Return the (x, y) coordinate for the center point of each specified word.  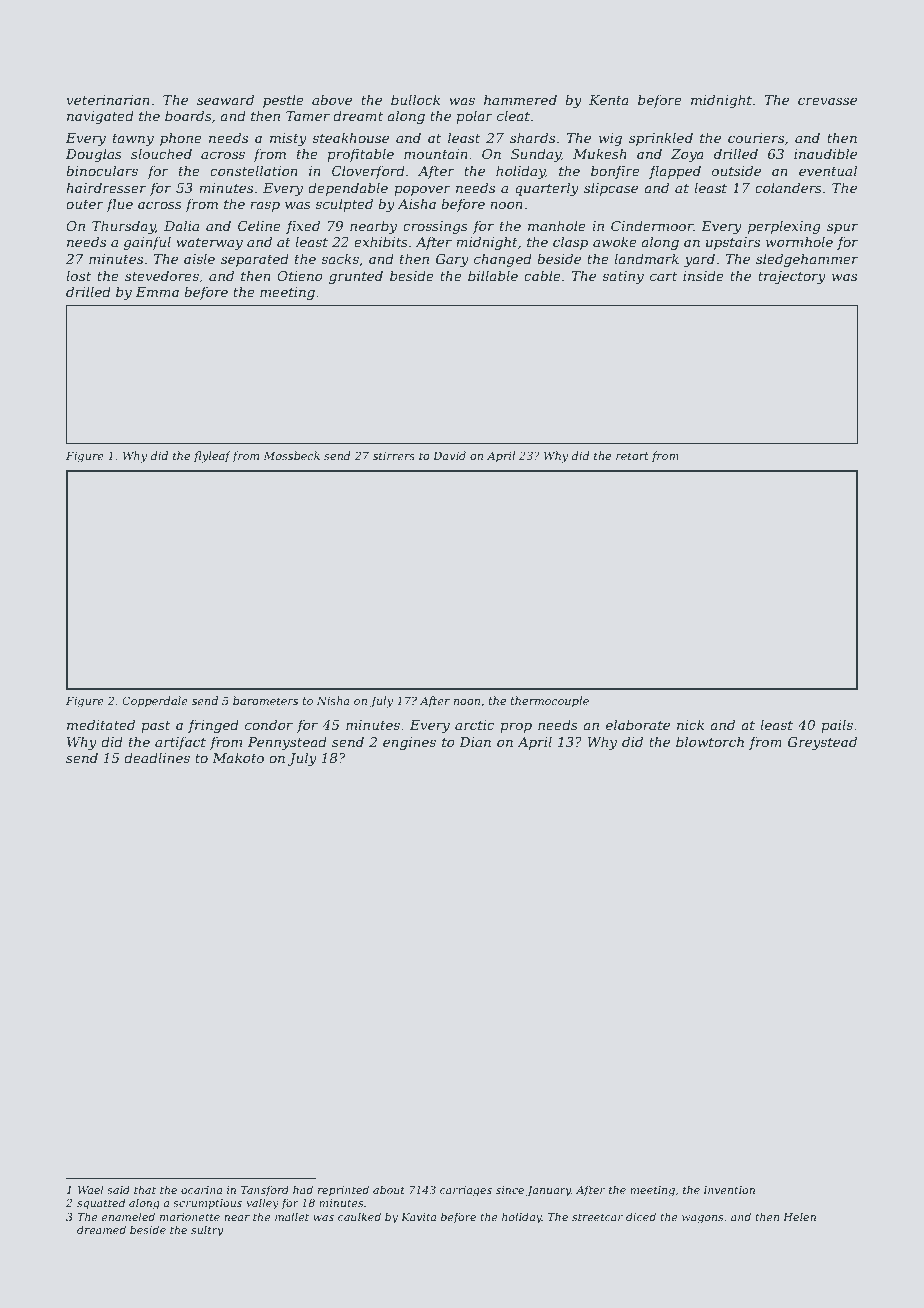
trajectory (792, 277)
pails (837, 726)
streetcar (597, 1217)
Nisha (333, 700)
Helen (799, 1216)
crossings (435, 227)
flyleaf (212, 457)
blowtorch (710, 741)
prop (516, 728)
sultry (207, 1231)
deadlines (157, 757)
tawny (133, 140)
